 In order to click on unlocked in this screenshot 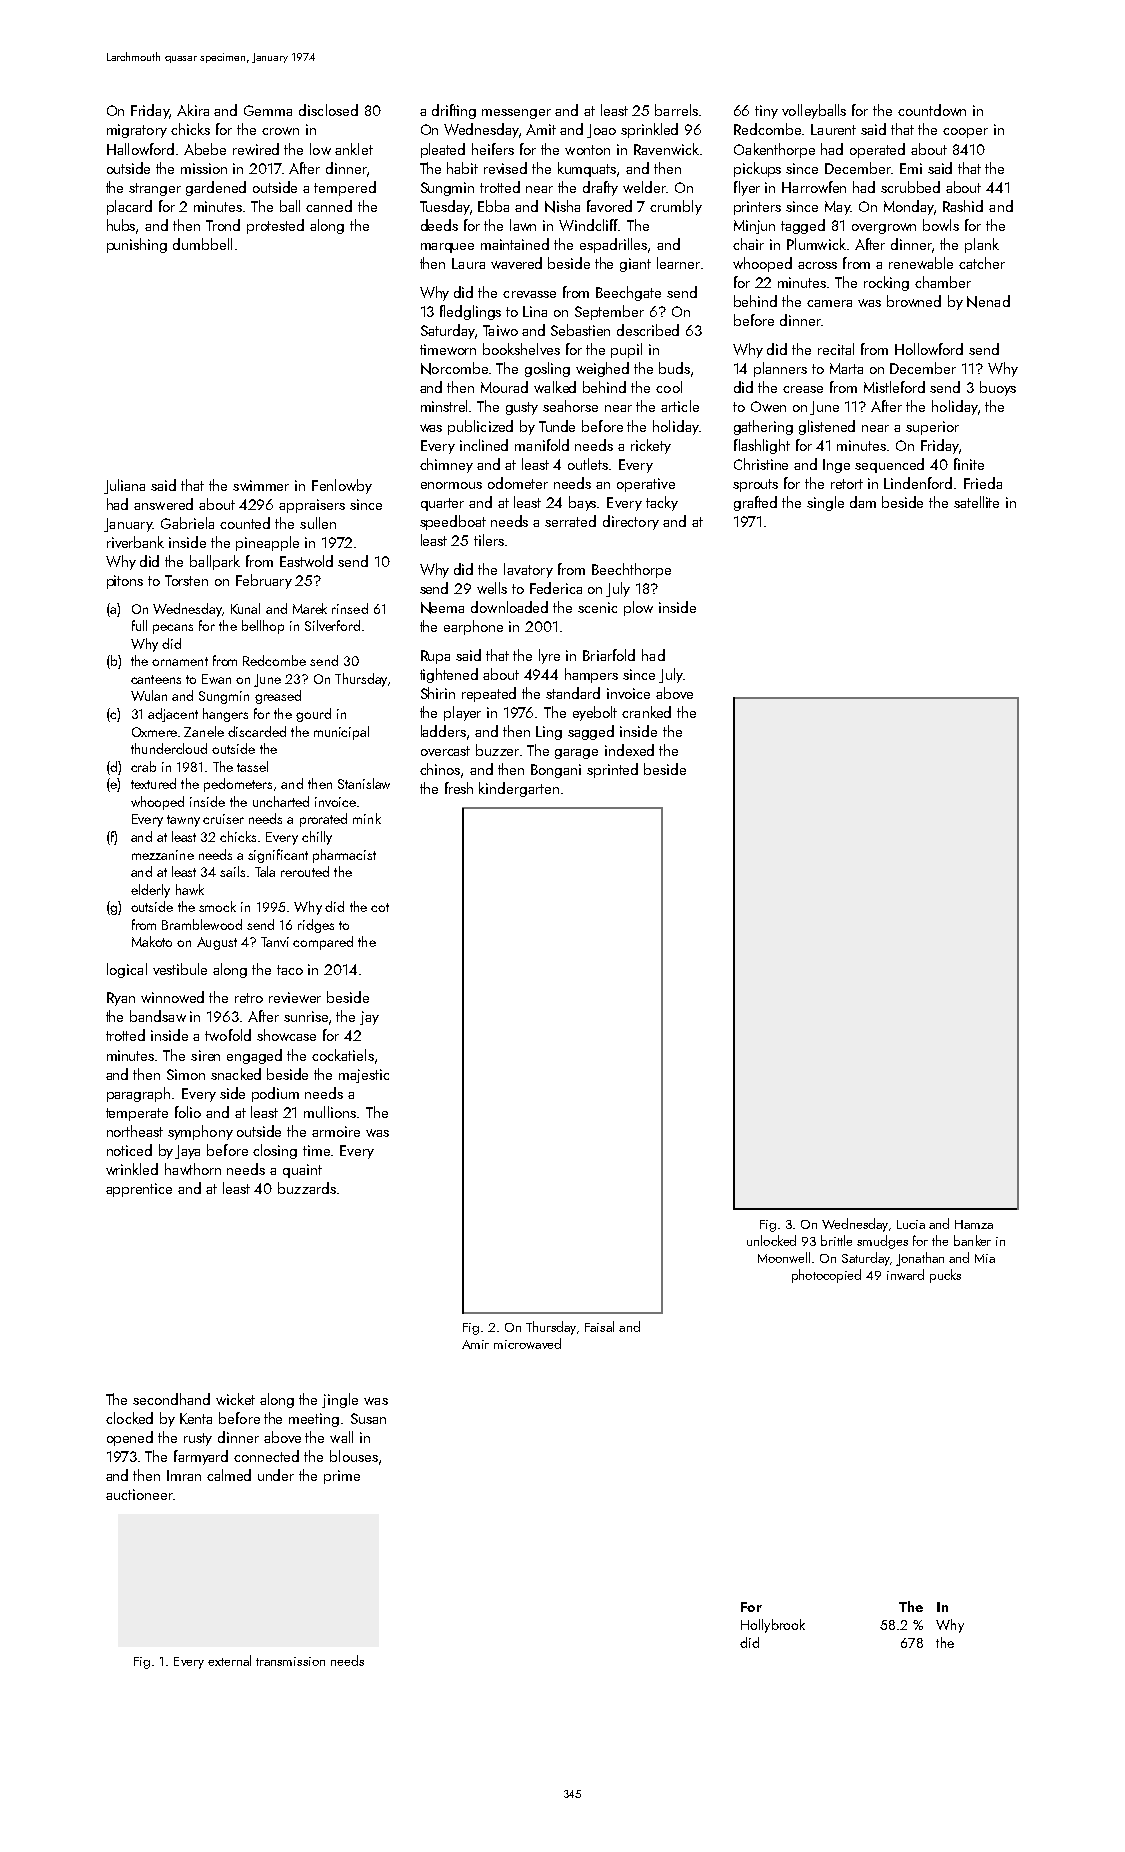, I will do `click(771, 1240)`.
